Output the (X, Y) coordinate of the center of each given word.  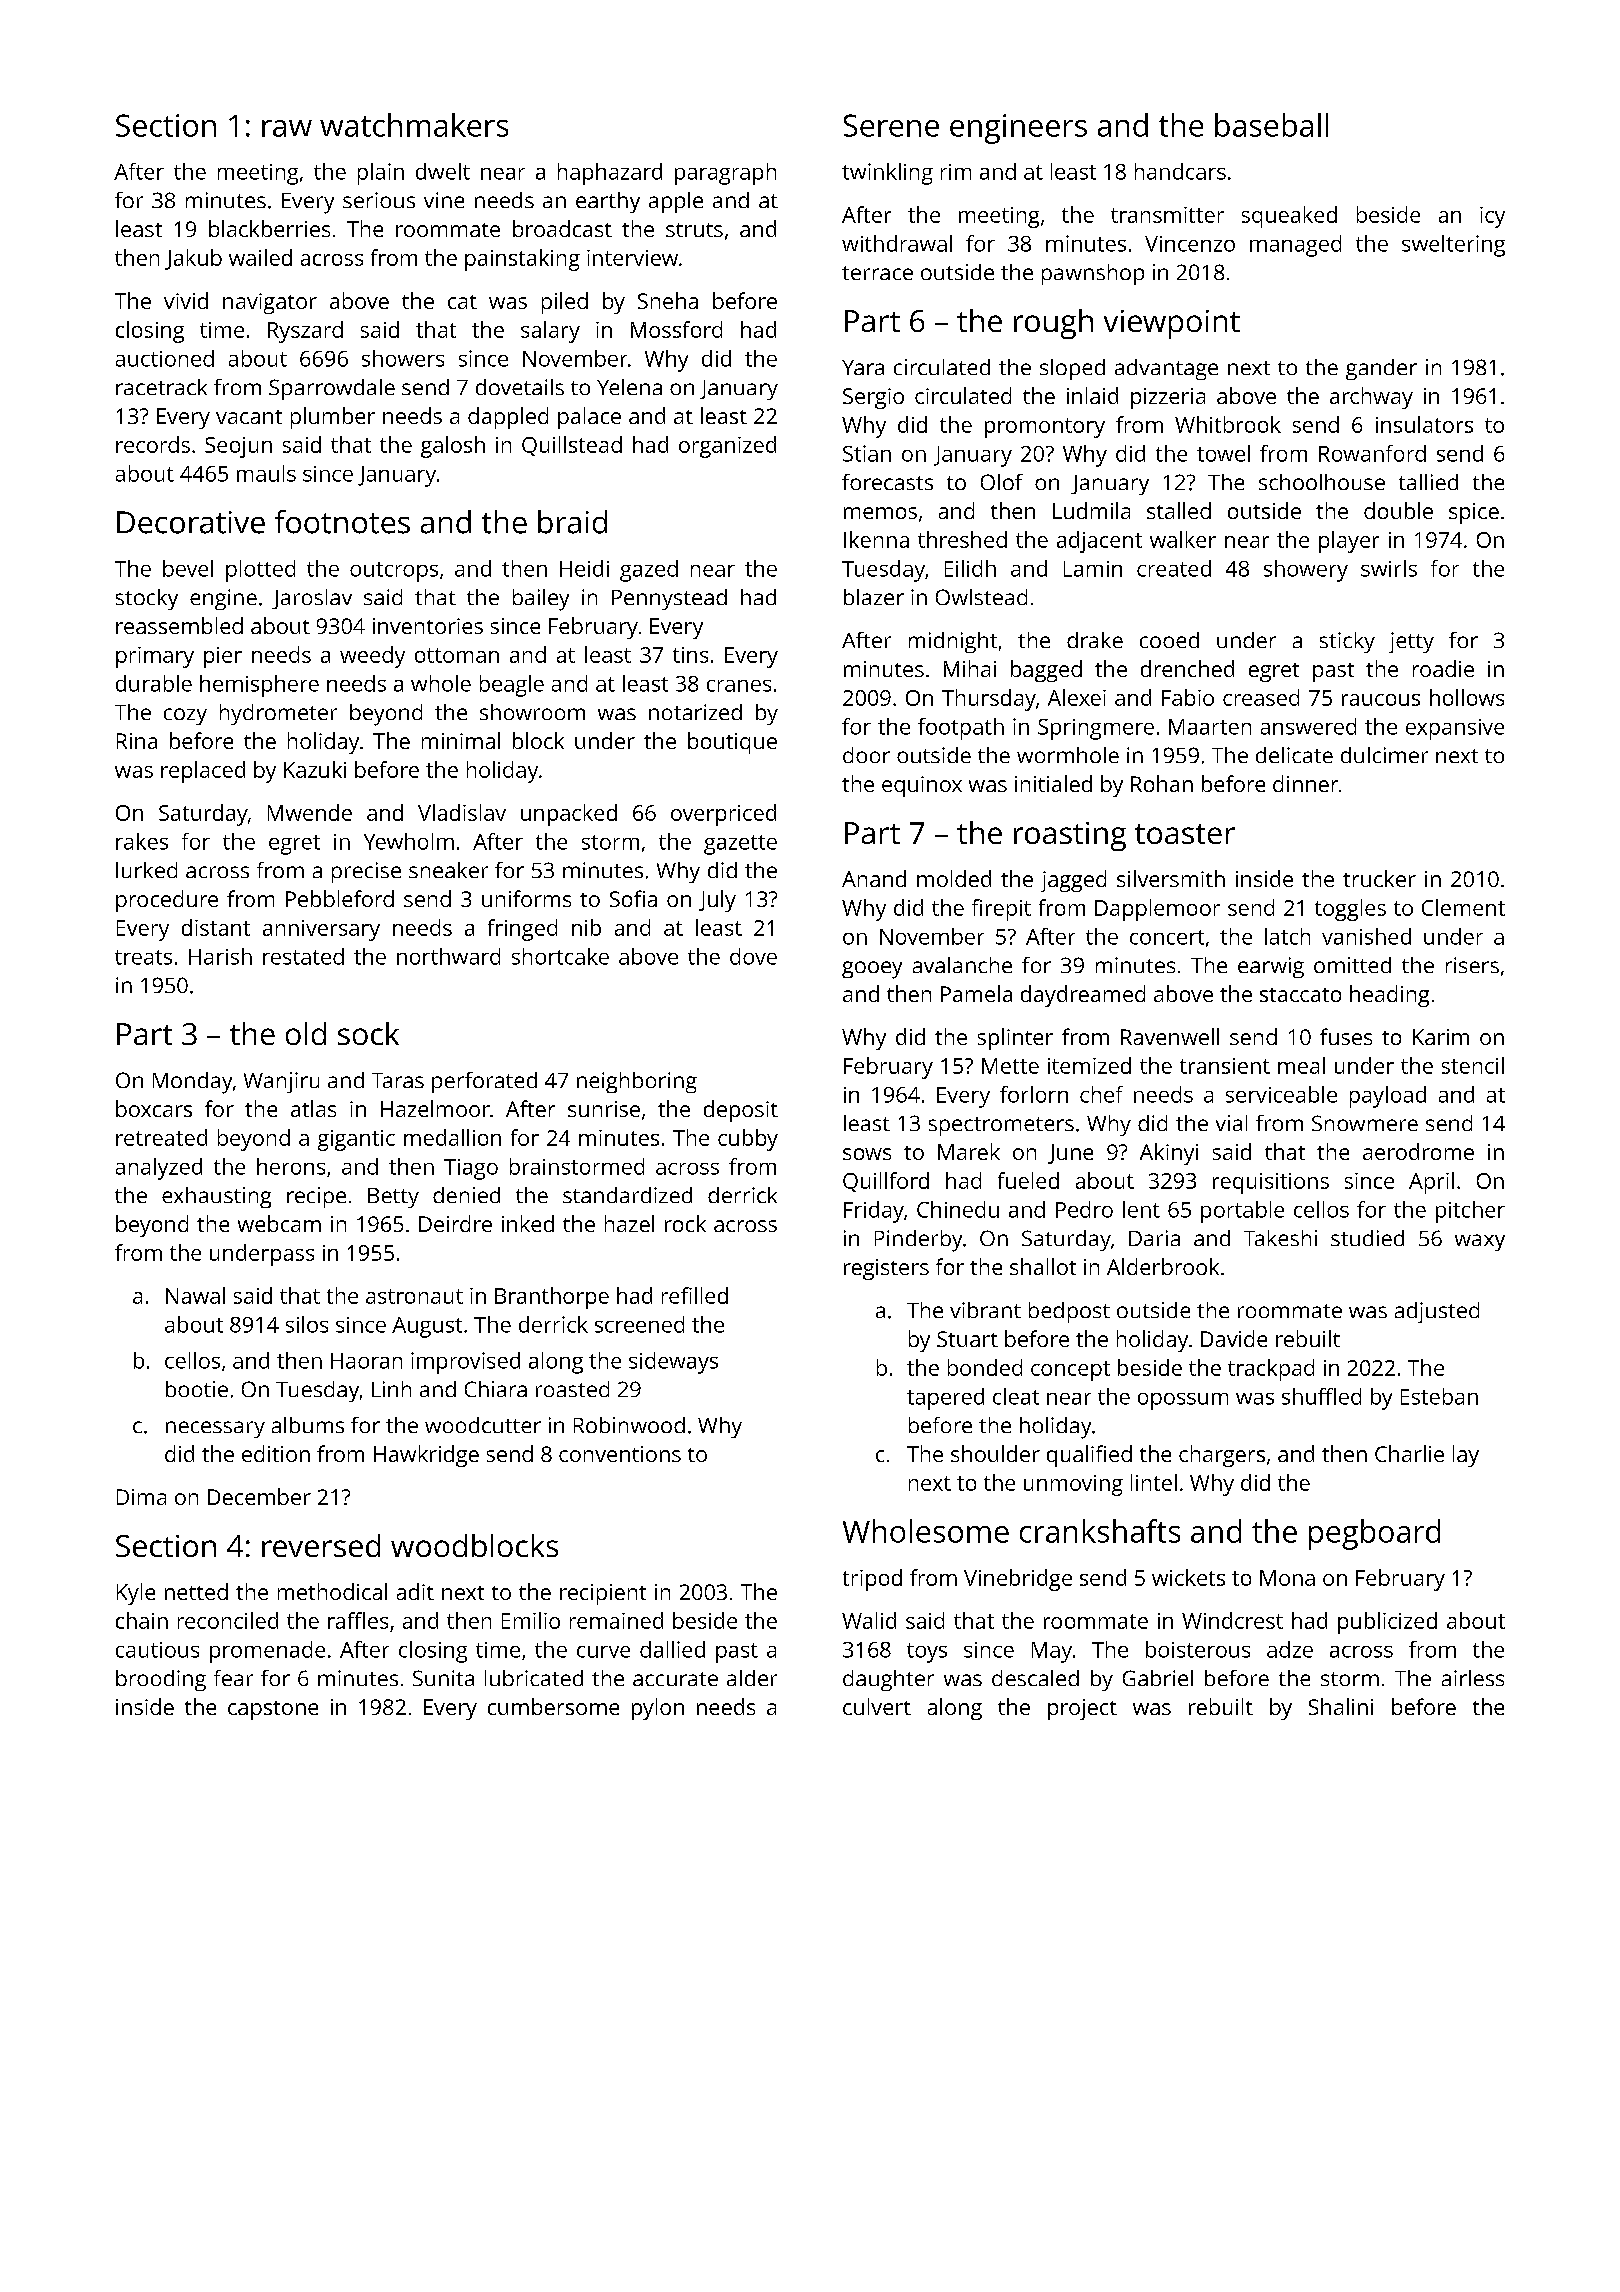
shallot (1043, 1266)
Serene (891, 125)
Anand (874, 878)
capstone (273, 1710)
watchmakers (414, 125)
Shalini (1341, 1706)
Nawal (195, 1295)
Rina (137, 741)
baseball (1271, 125)
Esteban (1439, 1396)
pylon (658, 1709)
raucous (1381, 700)
